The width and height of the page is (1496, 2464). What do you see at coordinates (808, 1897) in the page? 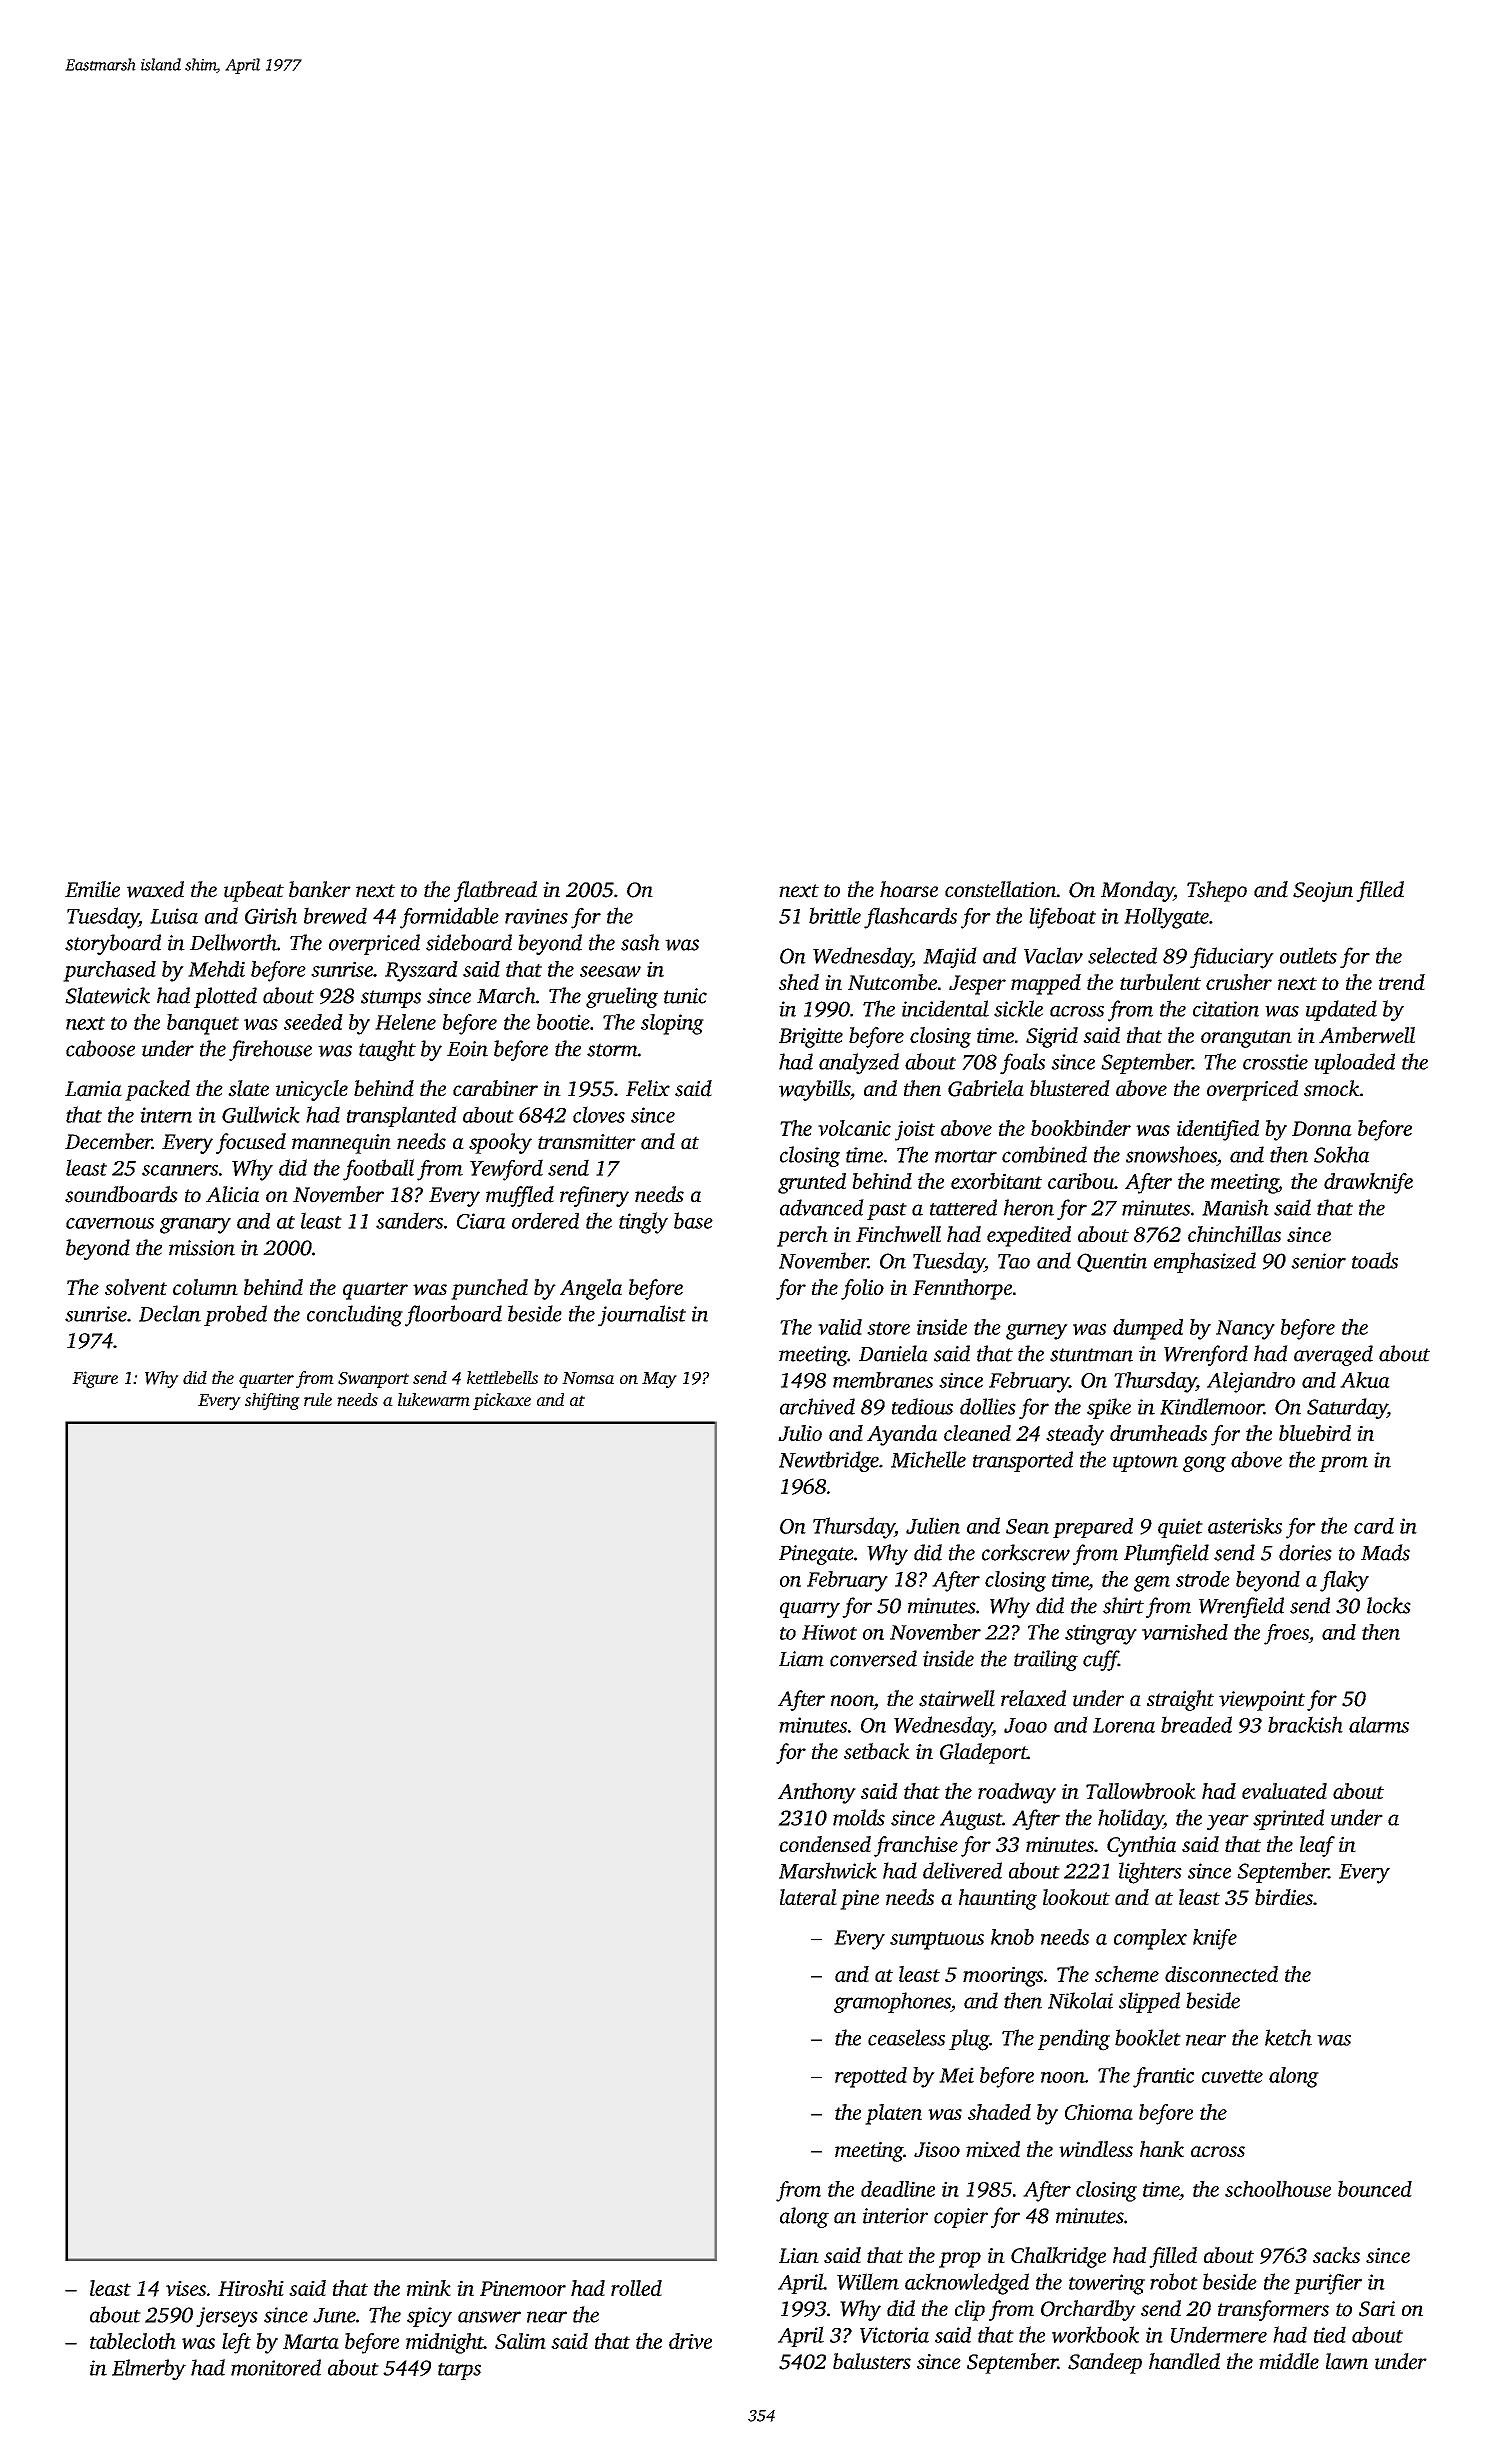
I see `lateral` at bounding box center [808, 1897].
